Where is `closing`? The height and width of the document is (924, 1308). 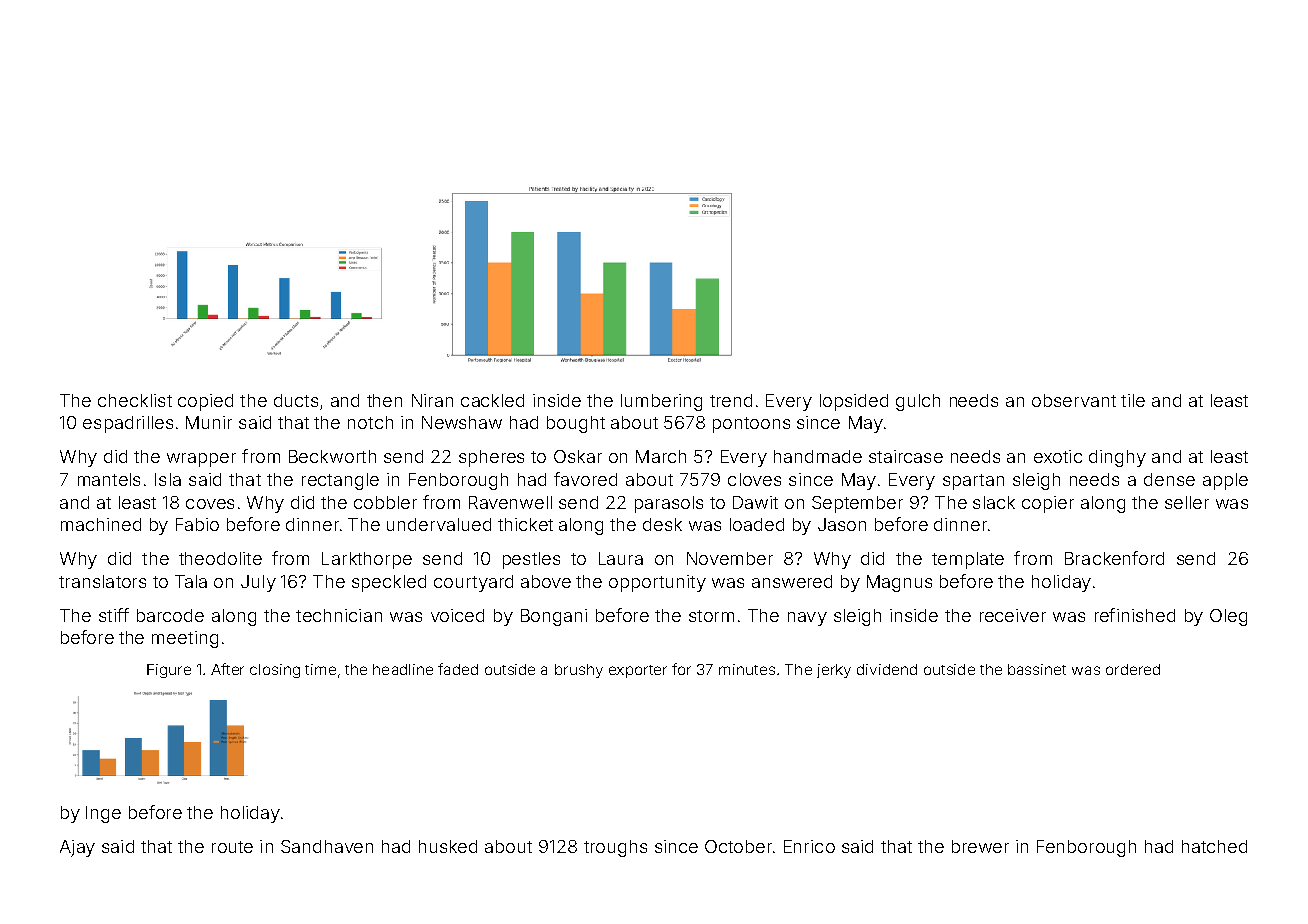 closing is located at coordinates (275, 671).
